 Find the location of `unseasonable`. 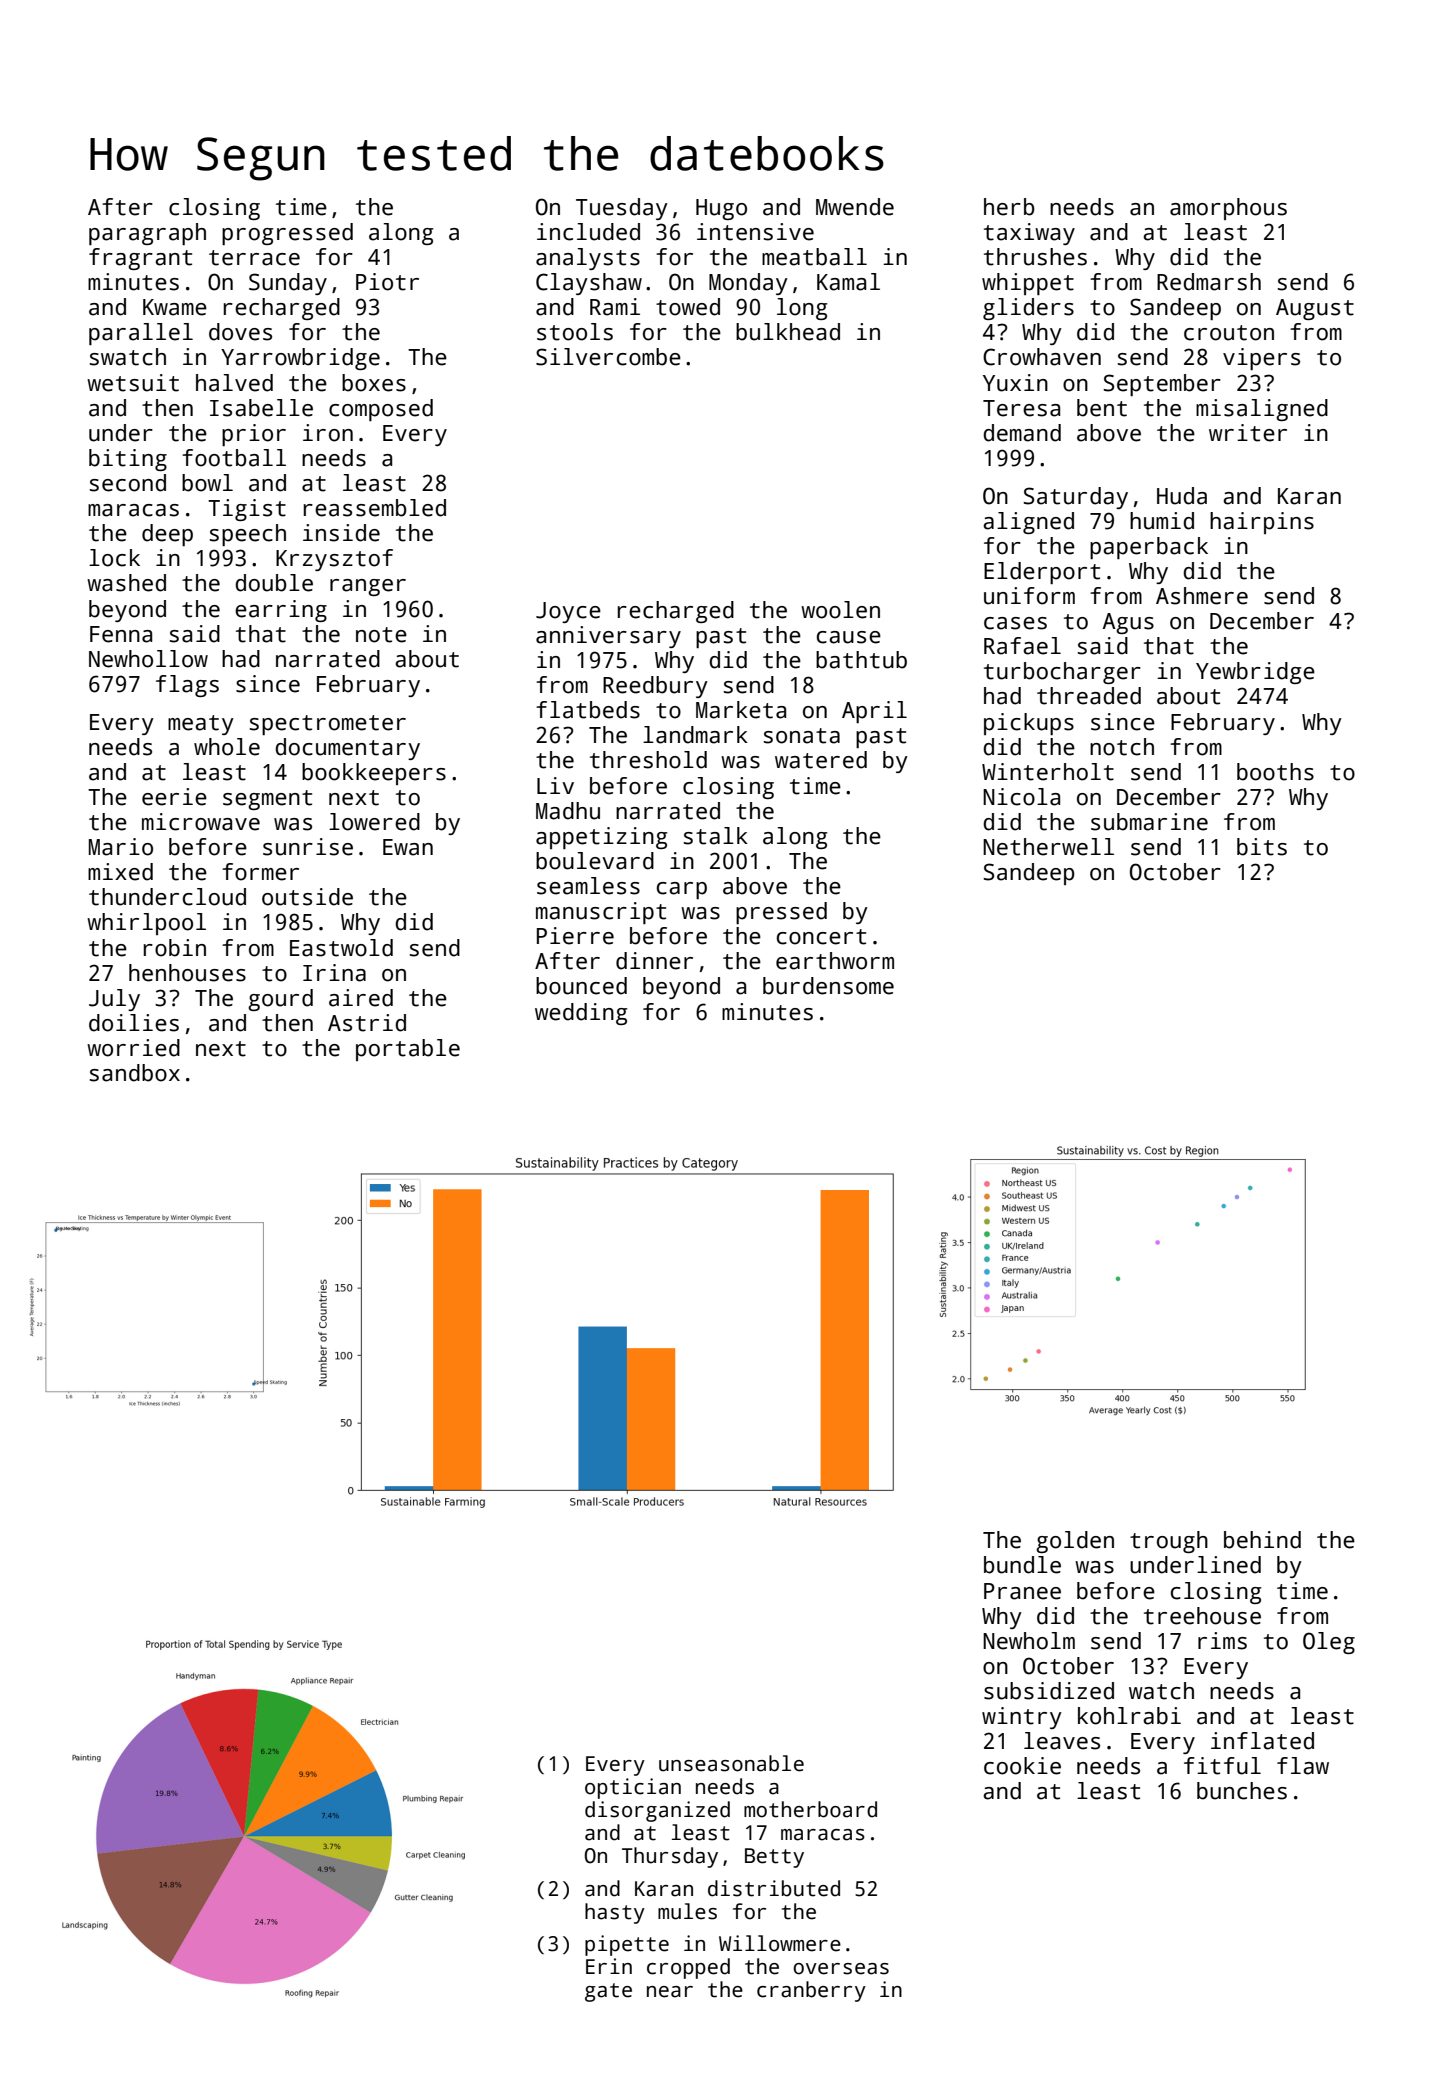

unseasonable is located at coordinates (731, 1763).
